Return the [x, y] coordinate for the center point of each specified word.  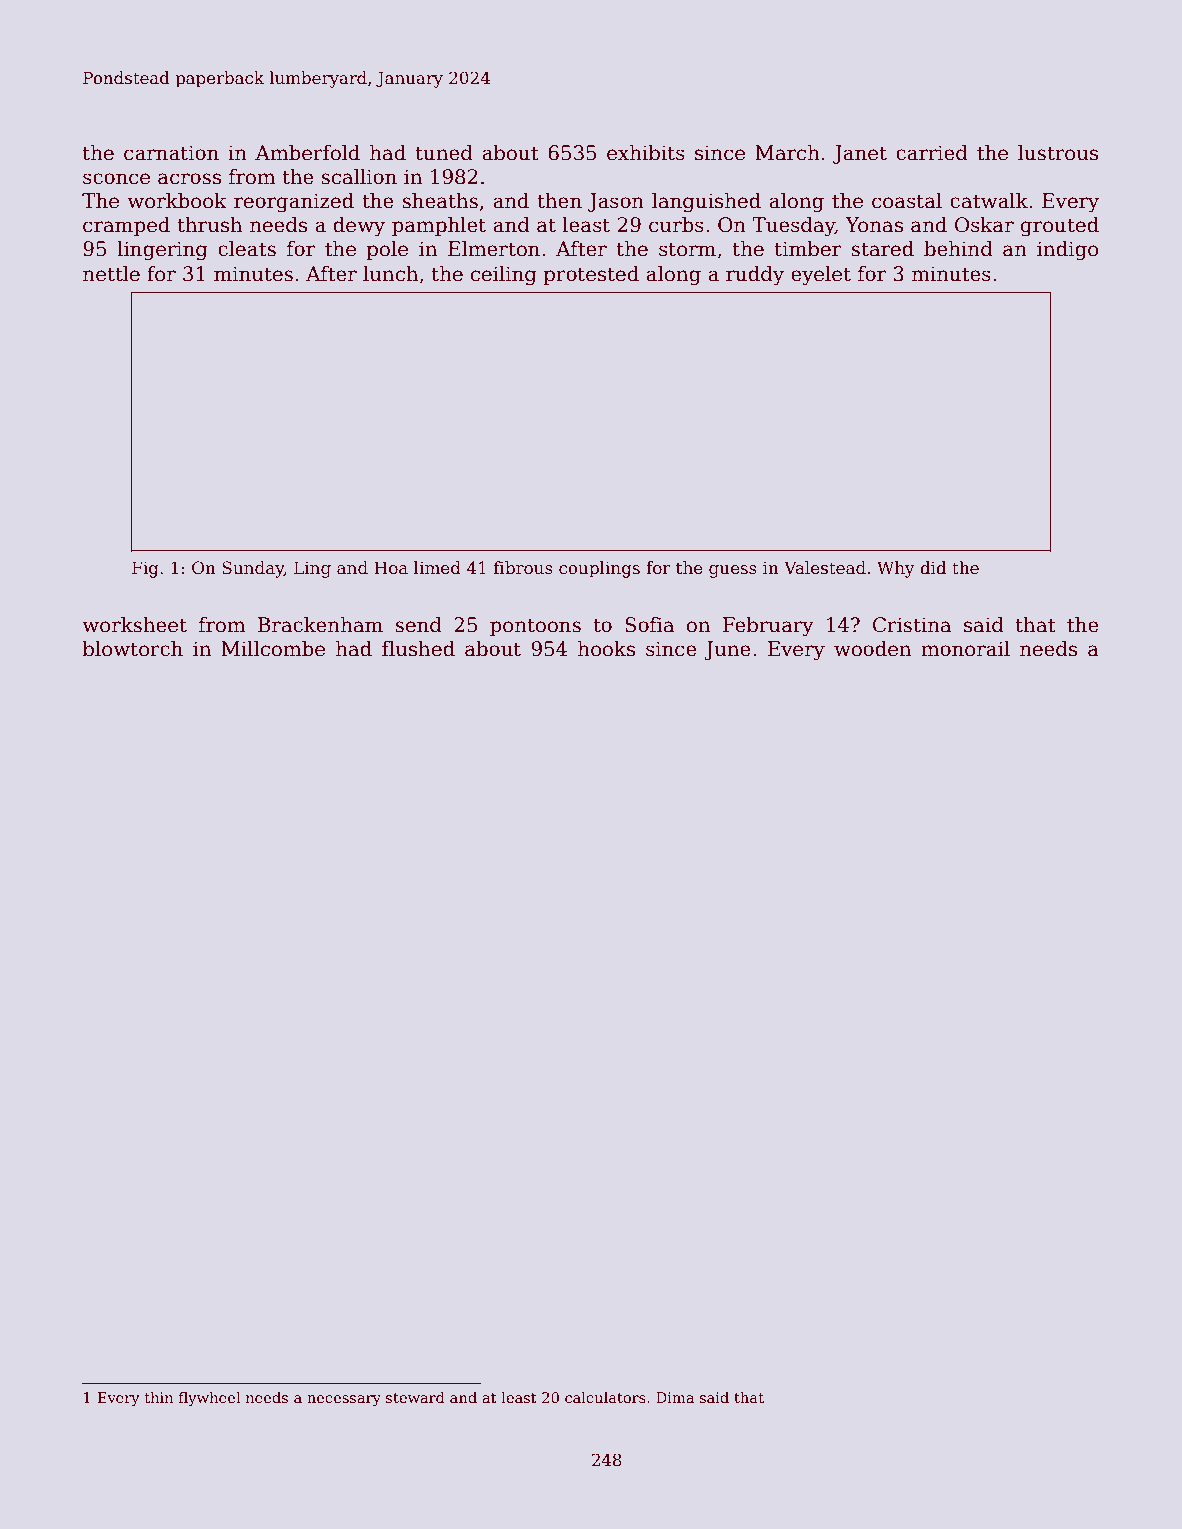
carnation [171, 153]
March [787, 153]
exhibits [646, 153]
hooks [606, 649]
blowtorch [133, 649]
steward [415, 1397]
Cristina [912, 625]
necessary [344, 1400]
